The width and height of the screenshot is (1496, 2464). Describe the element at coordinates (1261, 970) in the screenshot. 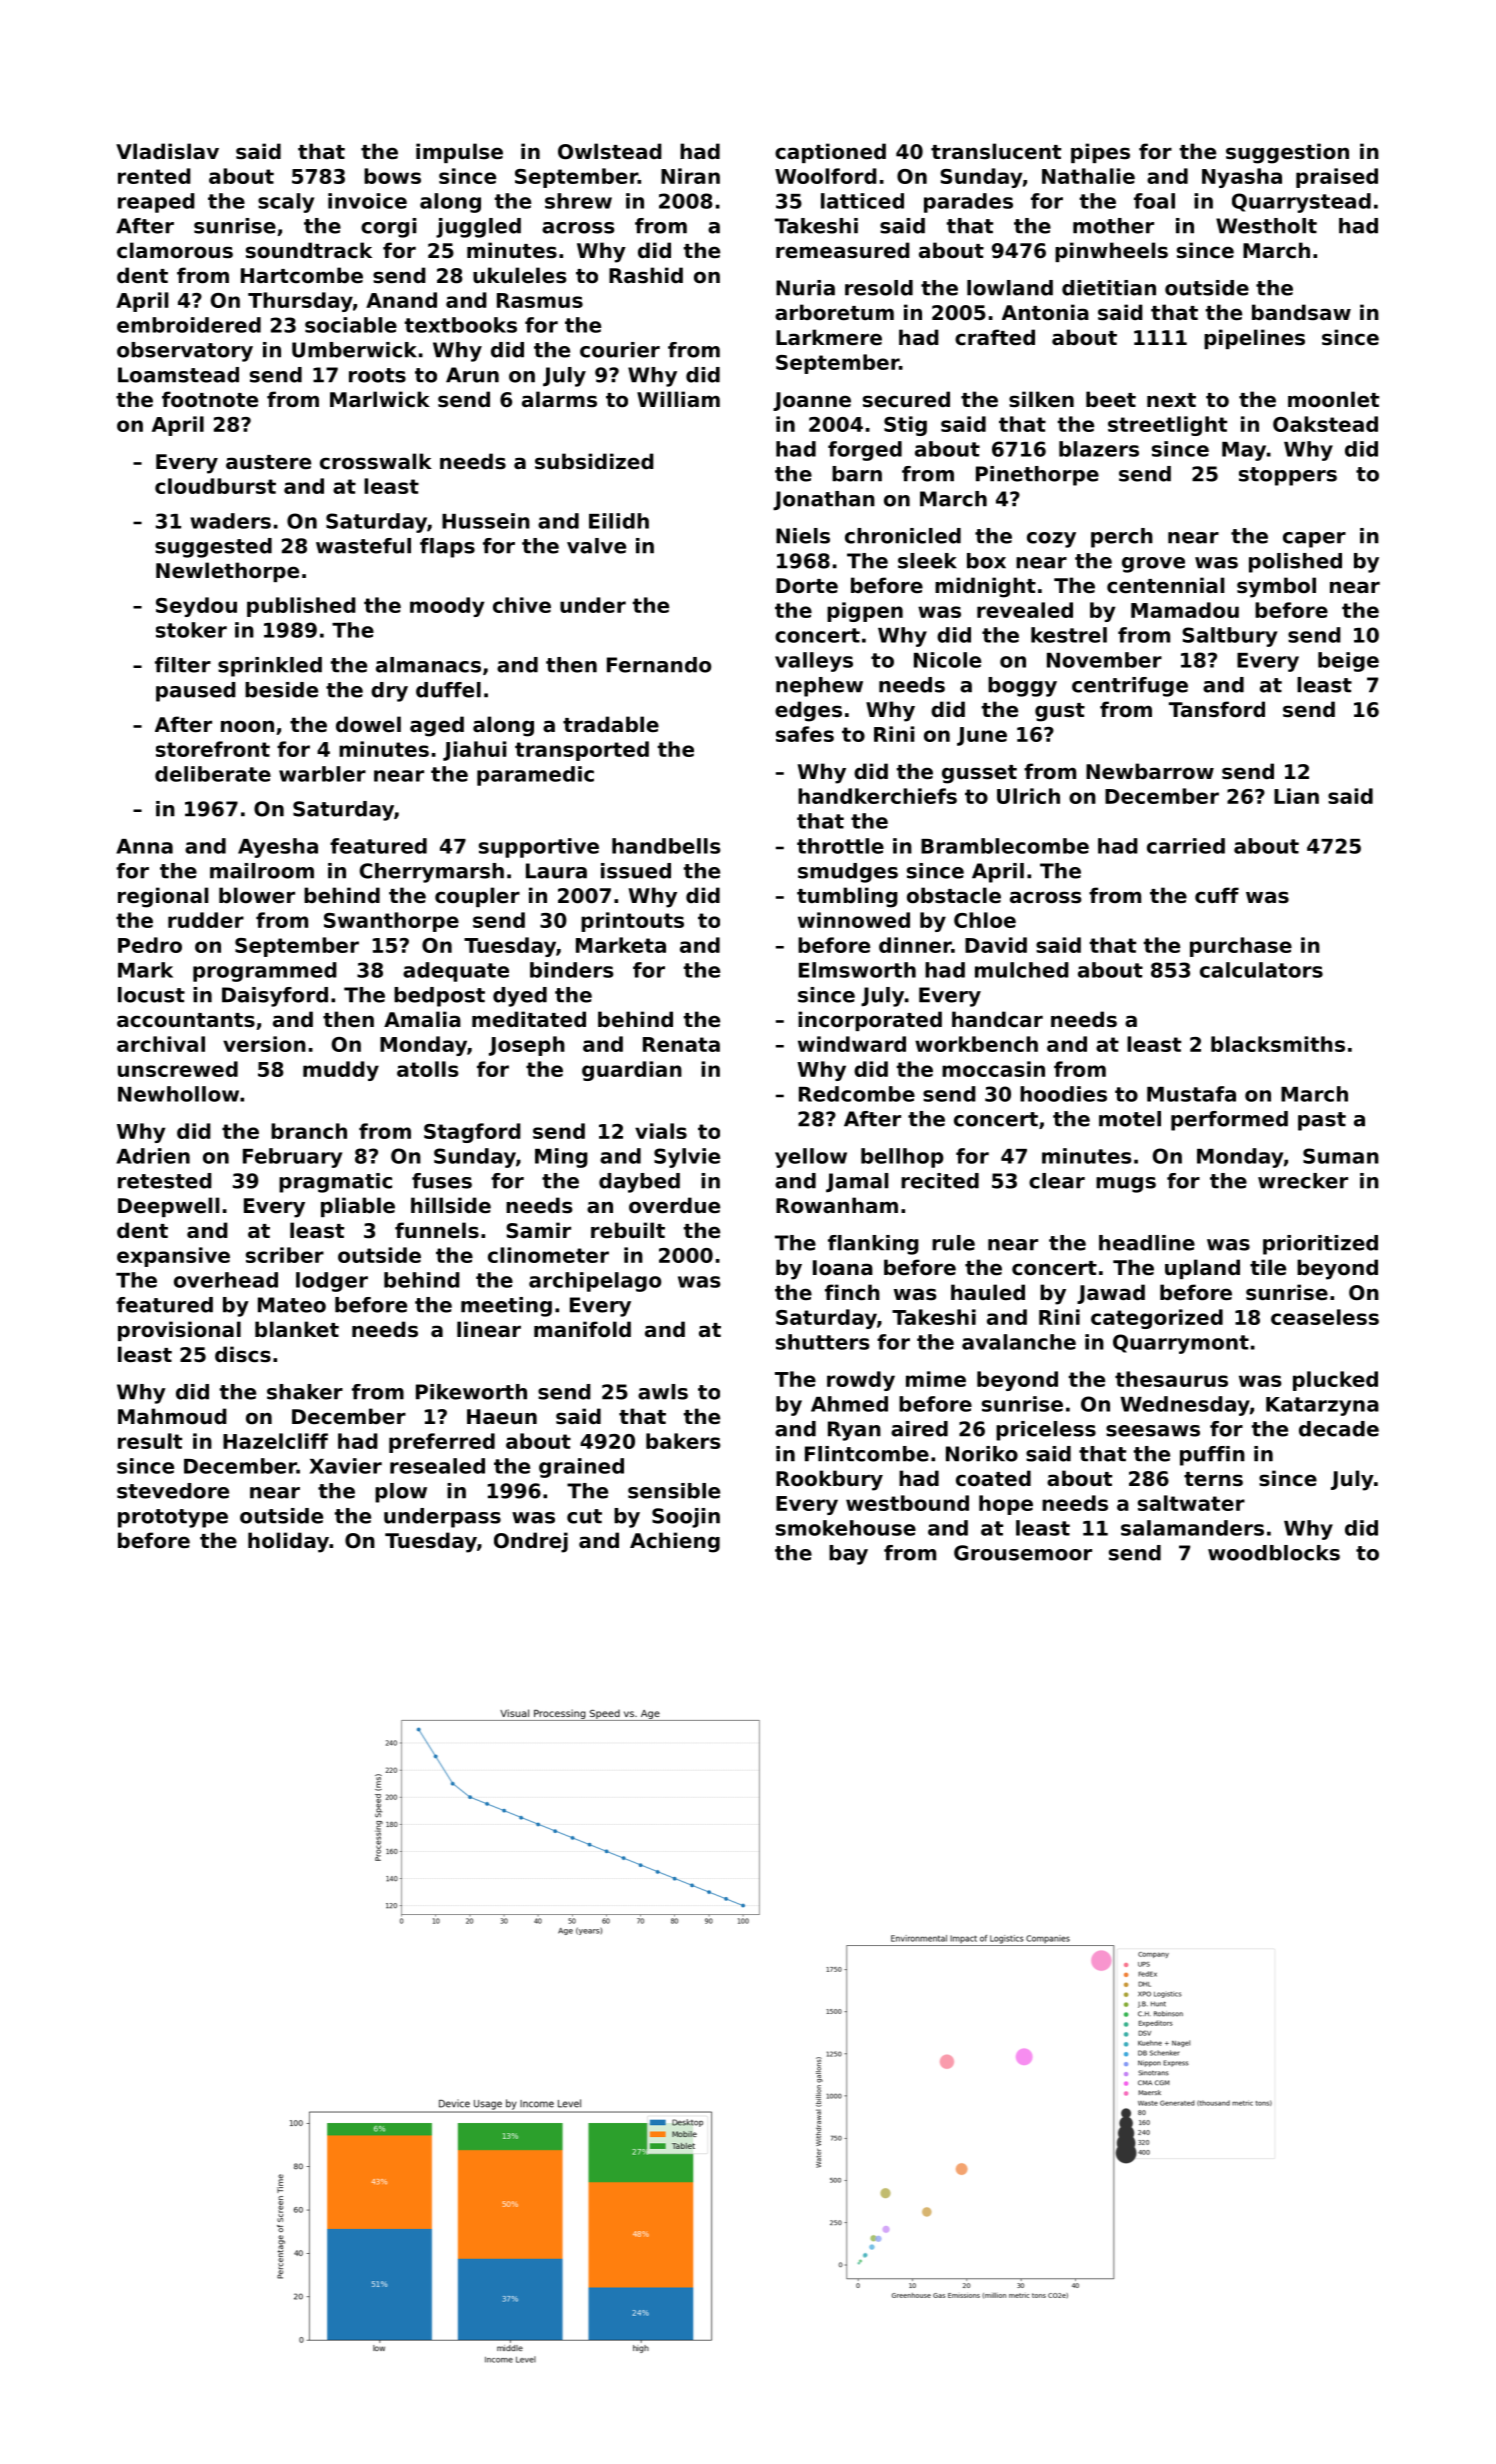

I see `calculators` at that location.
